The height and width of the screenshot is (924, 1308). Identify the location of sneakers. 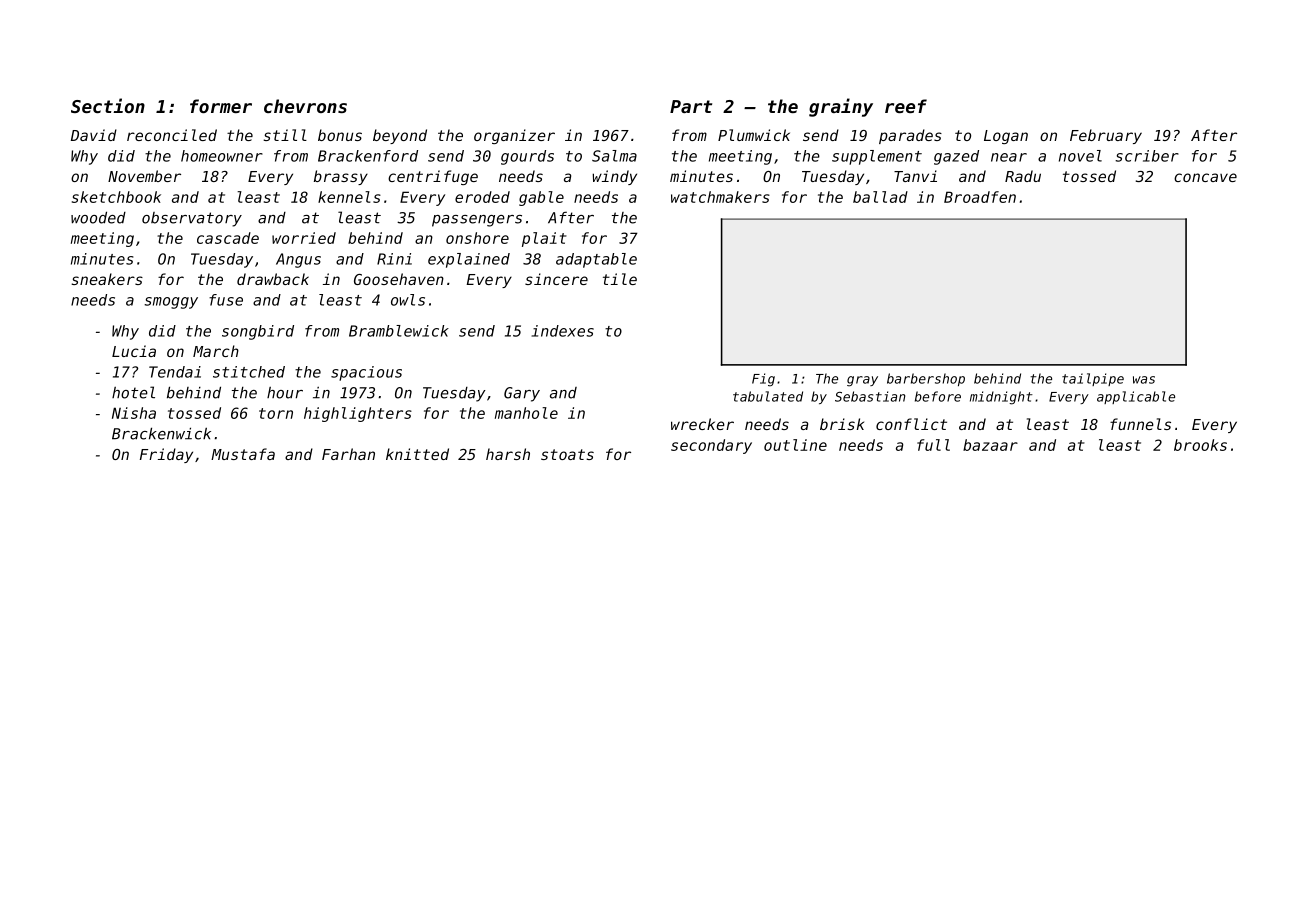
(107, 279).
